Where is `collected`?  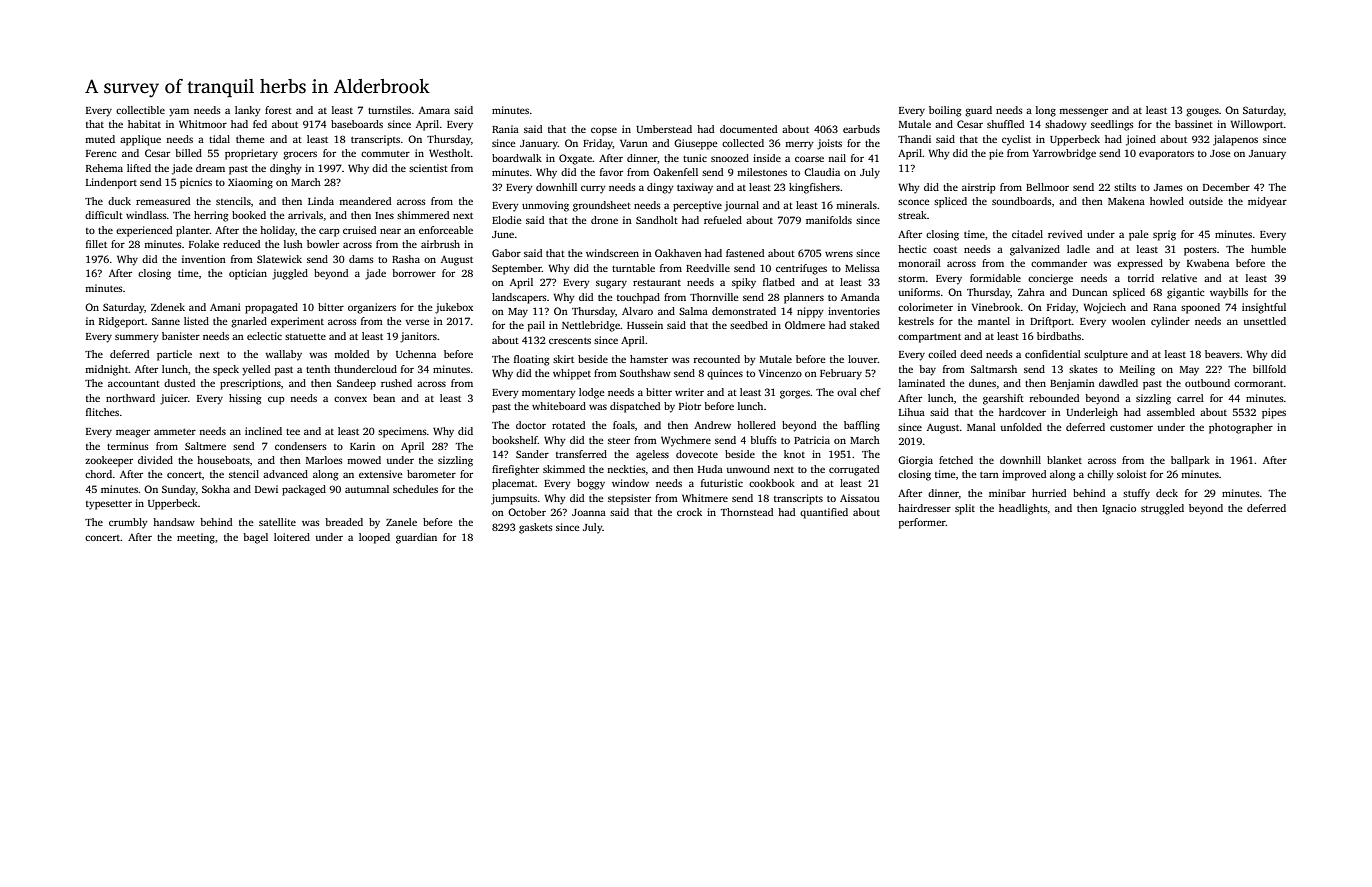 collected is located at coordinates (743, 143).
